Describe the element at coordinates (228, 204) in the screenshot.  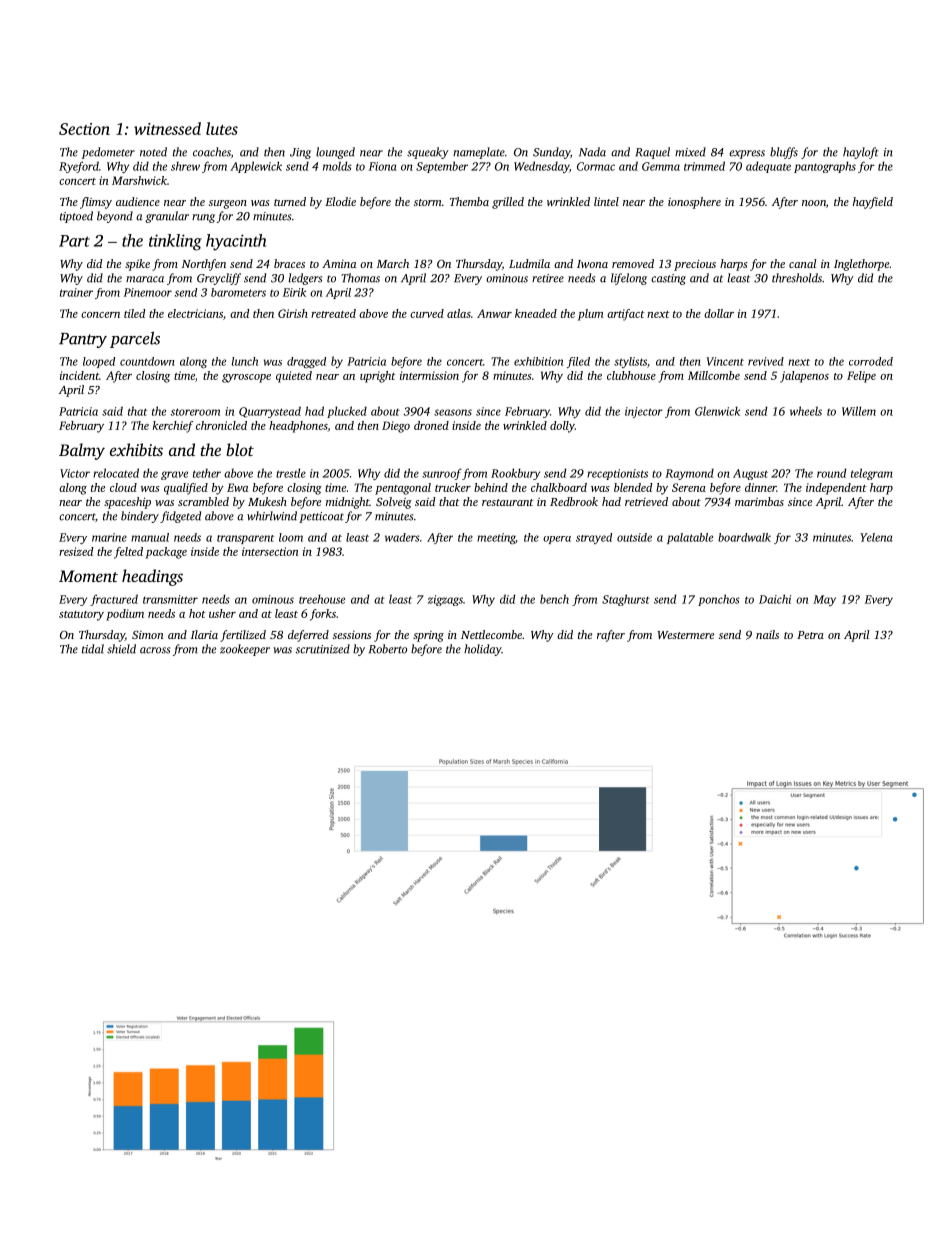
I see `surgeon` at that location.
